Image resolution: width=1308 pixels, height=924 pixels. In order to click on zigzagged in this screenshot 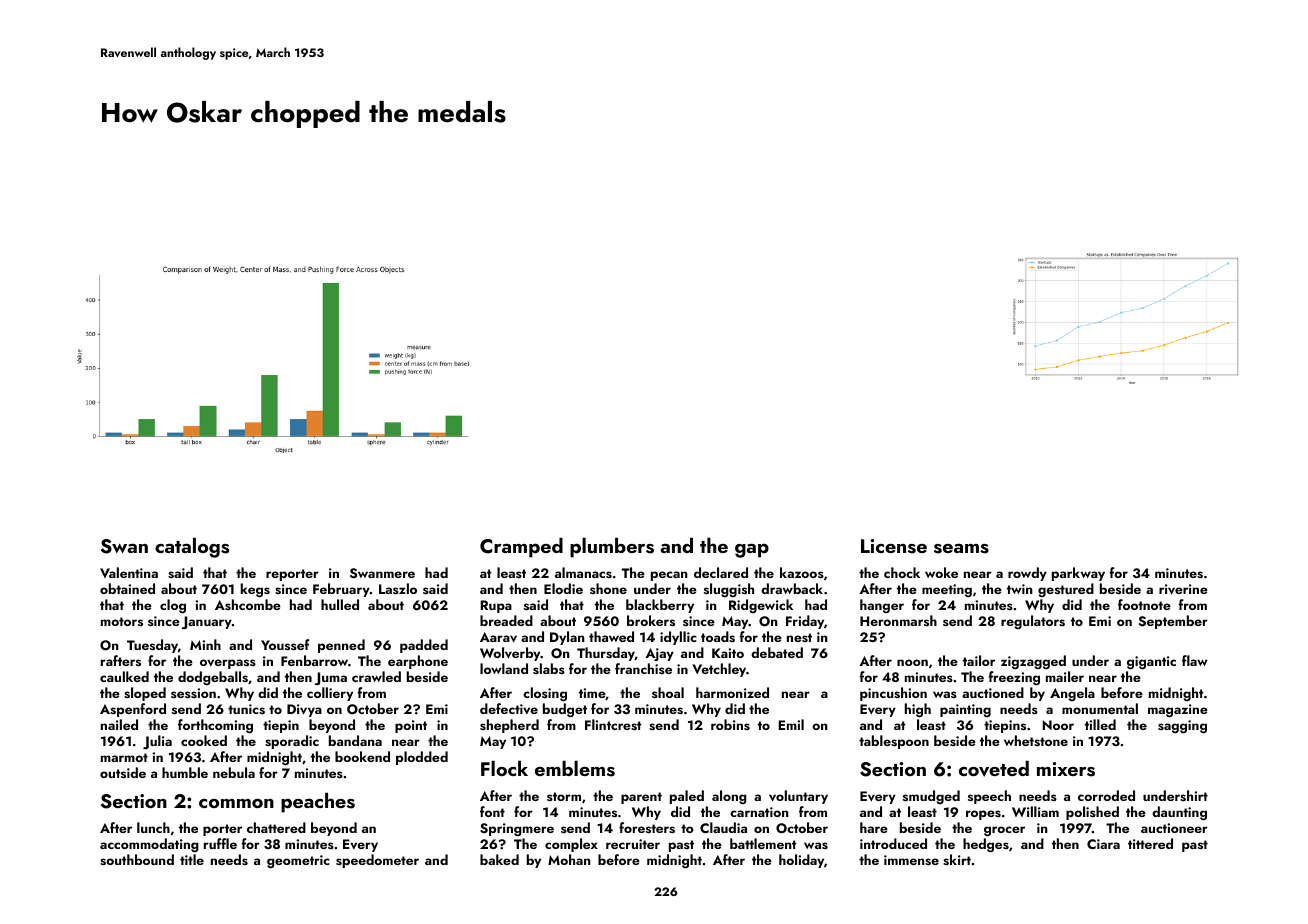, I will do `click(1033, 662)`.
